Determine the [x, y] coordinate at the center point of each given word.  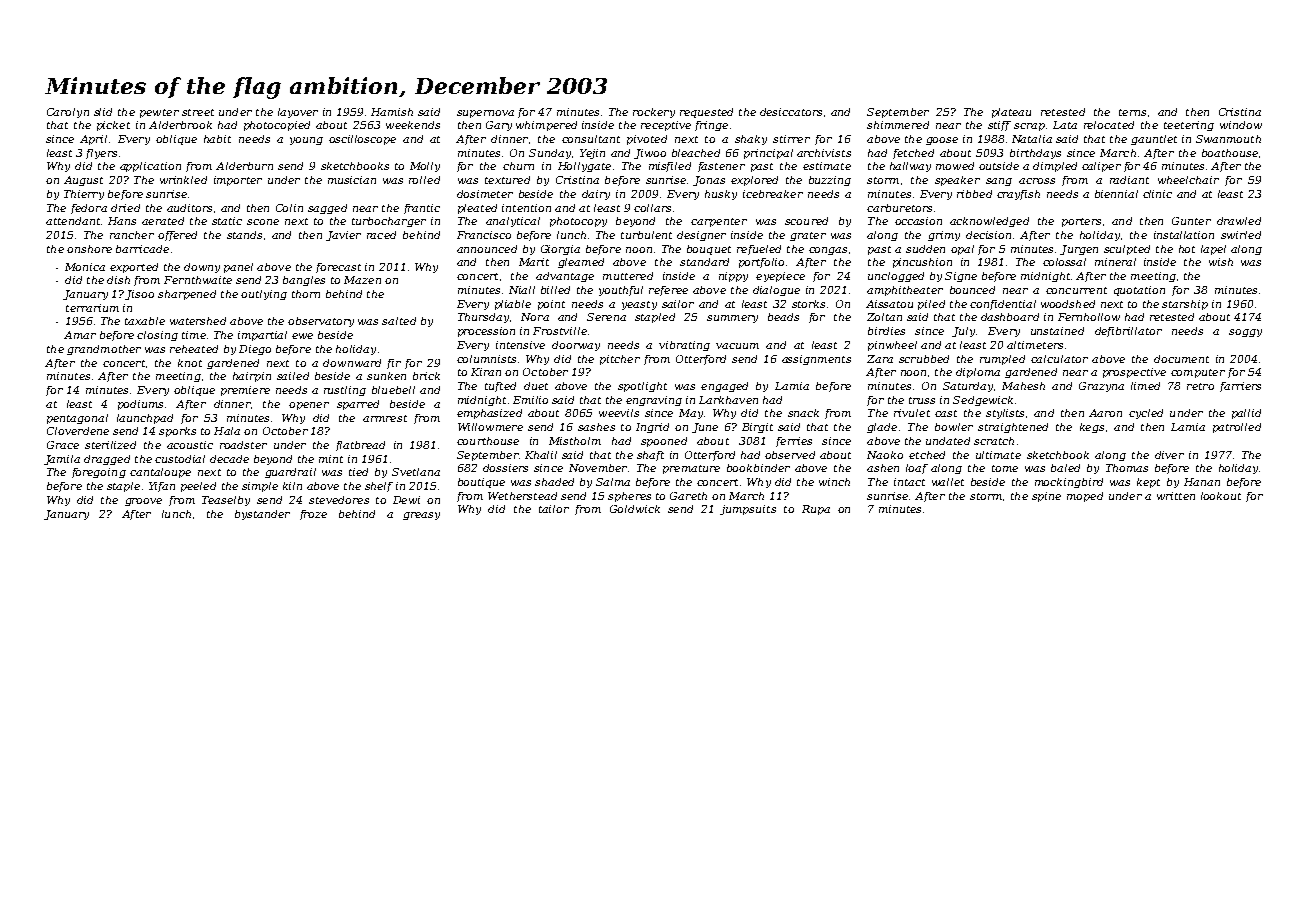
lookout [1221, 496]
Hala [227, 431]
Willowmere [490, 427]
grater [808, 236]
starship [1185, 305]
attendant [73, 221]
